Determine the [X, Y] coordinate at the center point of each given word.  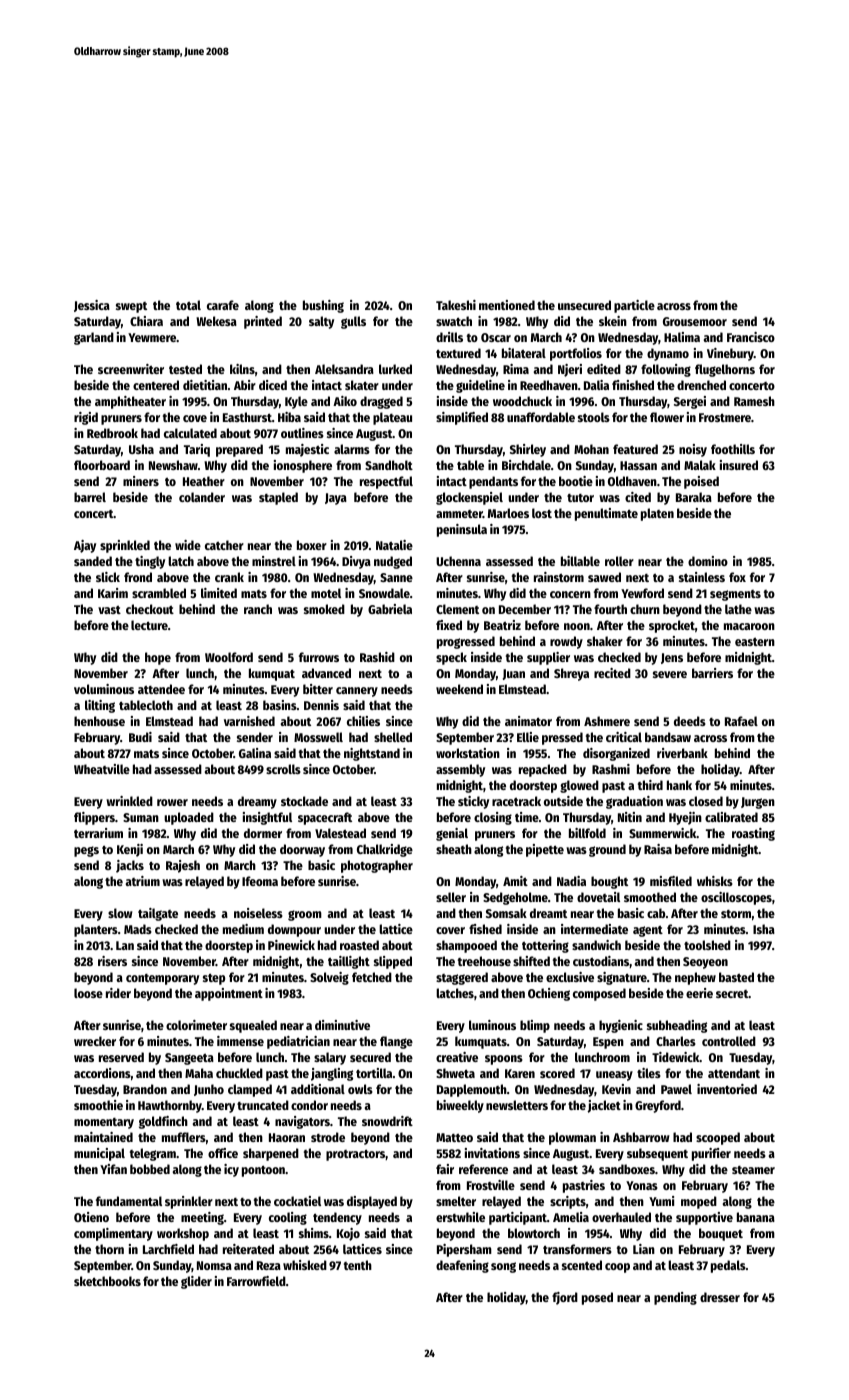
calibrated [731, 817]
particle [634, 306]
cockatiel [297, 1201]
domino [708, 561]
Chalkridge [385, 850]
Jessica [92, 306]
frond [138, 577]
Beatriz [502, 625]
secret [732, 994]
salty [321, 322]
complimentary [113, 1234]
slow [120, 913]
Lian [644, 1249]
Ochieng [549, 994]
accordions [102, 1073]
